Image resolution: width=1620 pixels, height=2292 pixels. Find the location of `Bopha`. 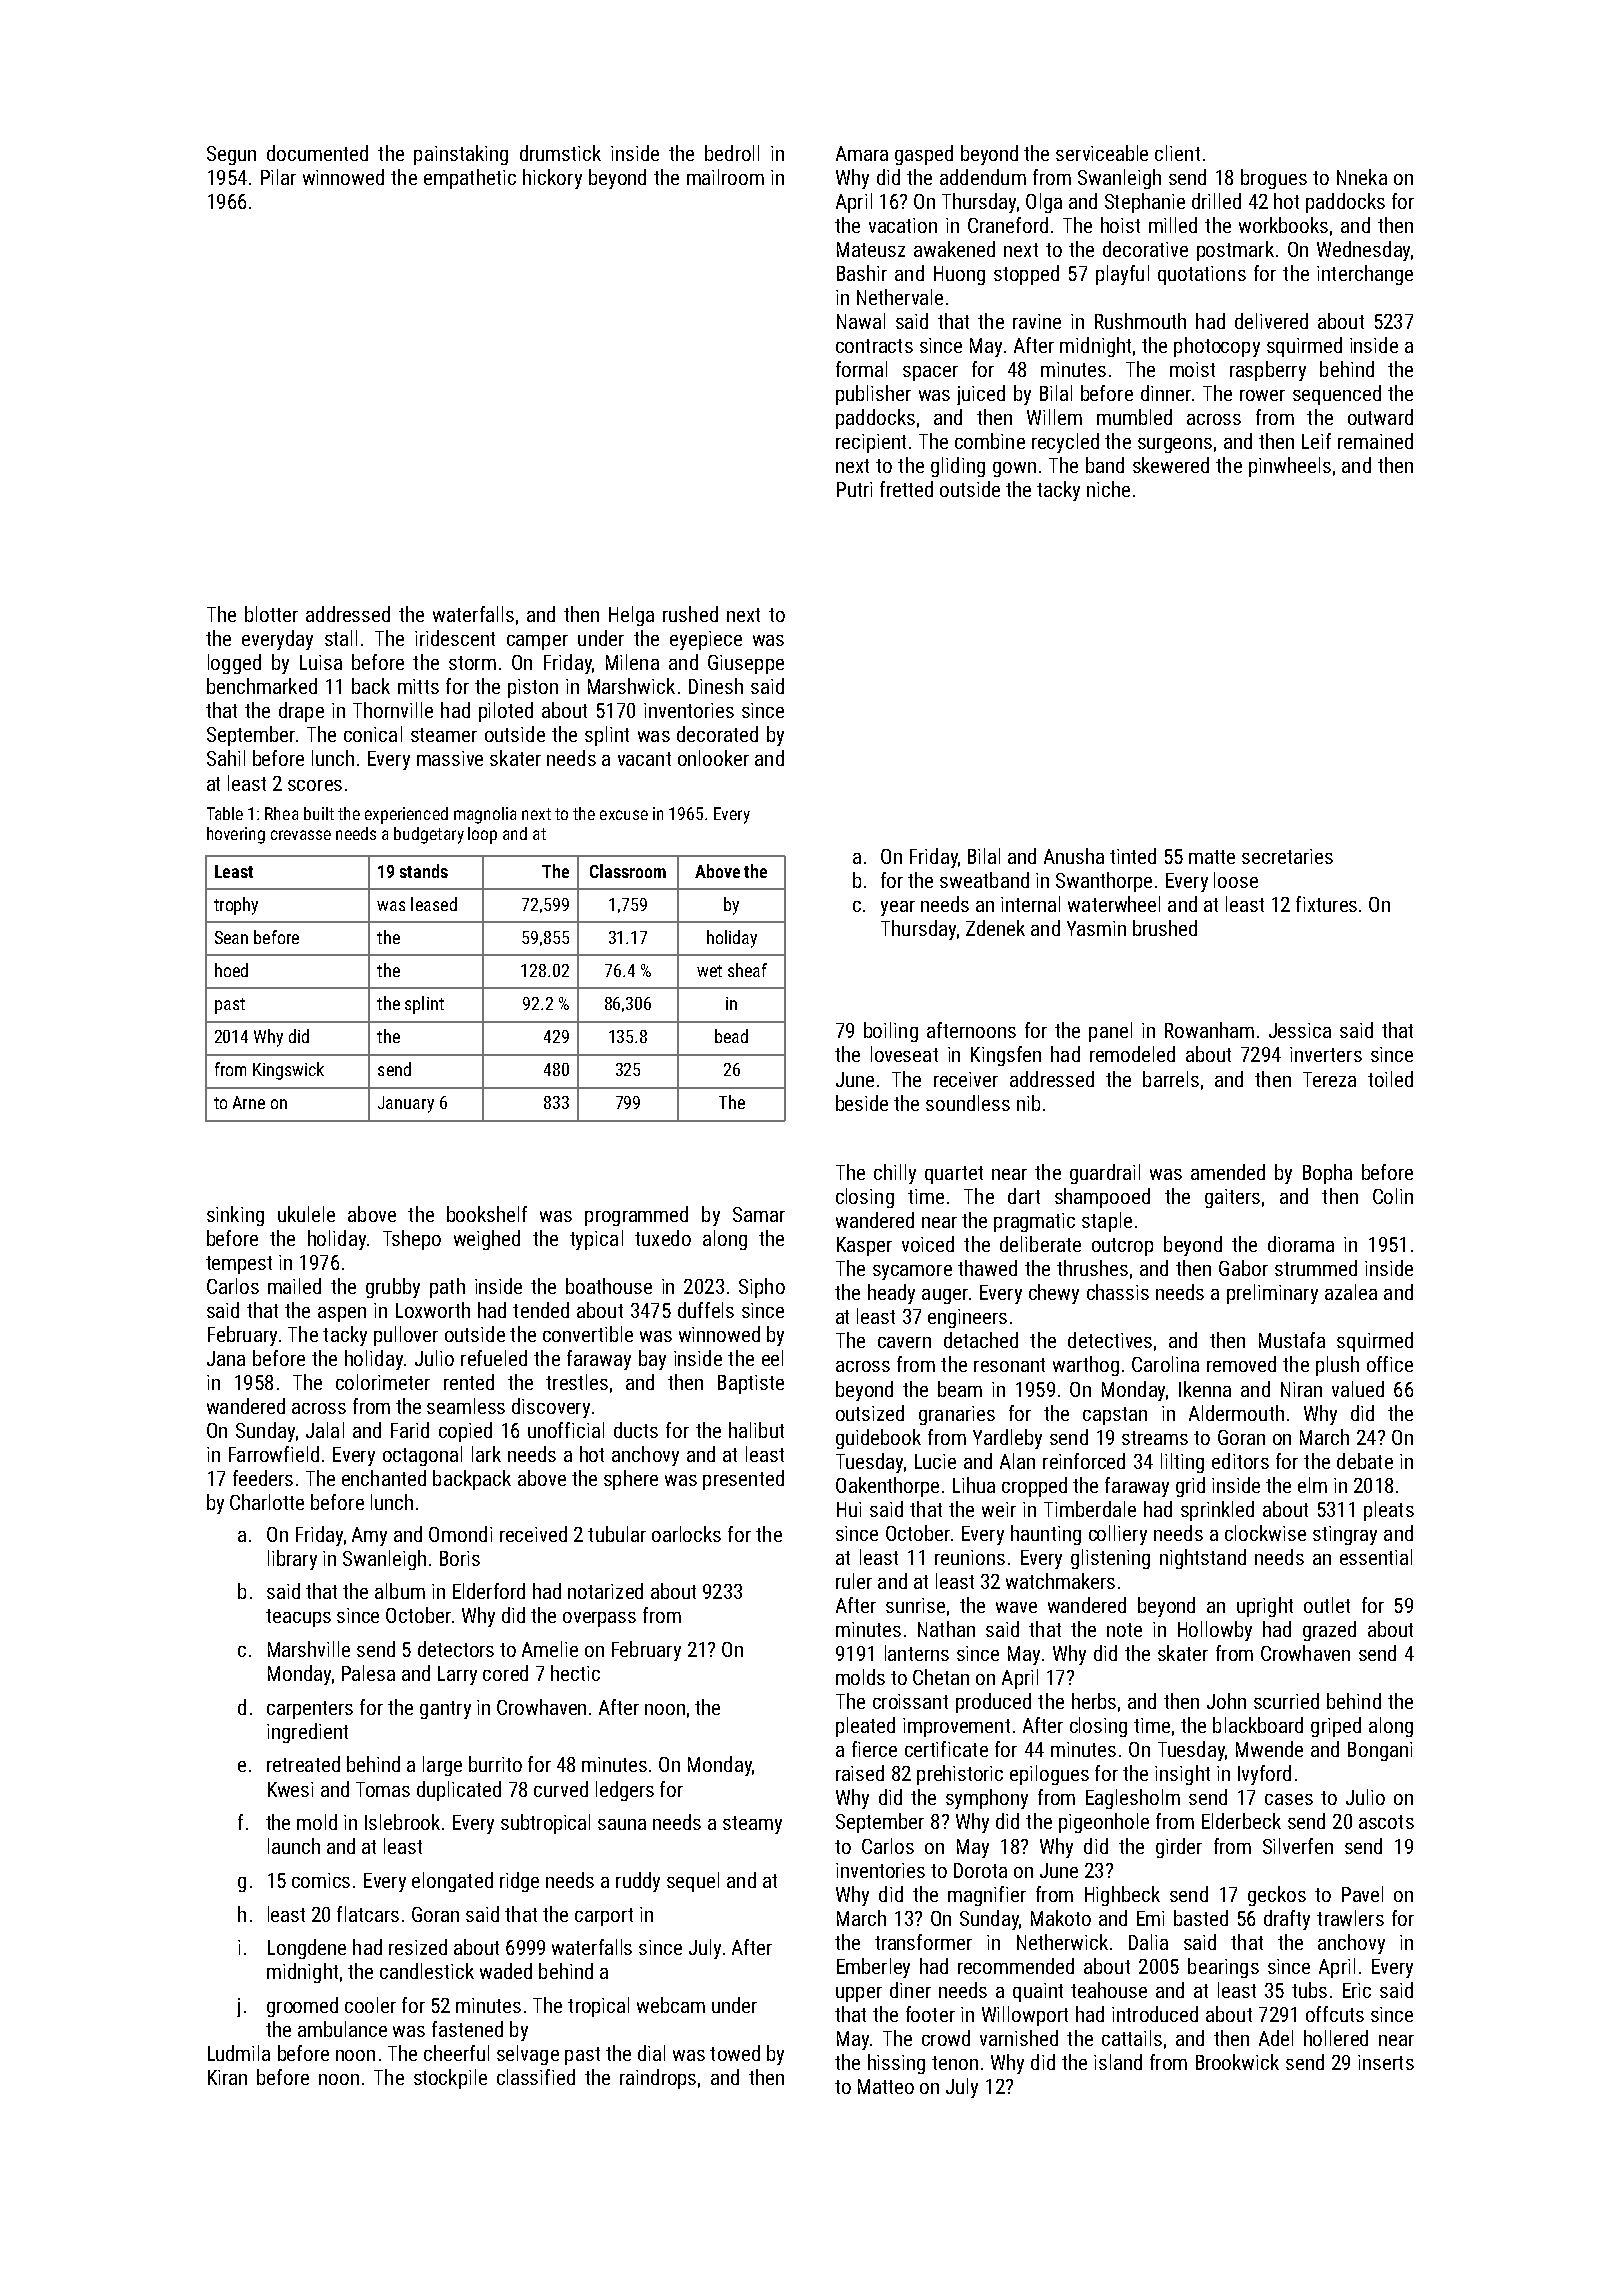

Bopha is located at coordinates (1327, 1174).
